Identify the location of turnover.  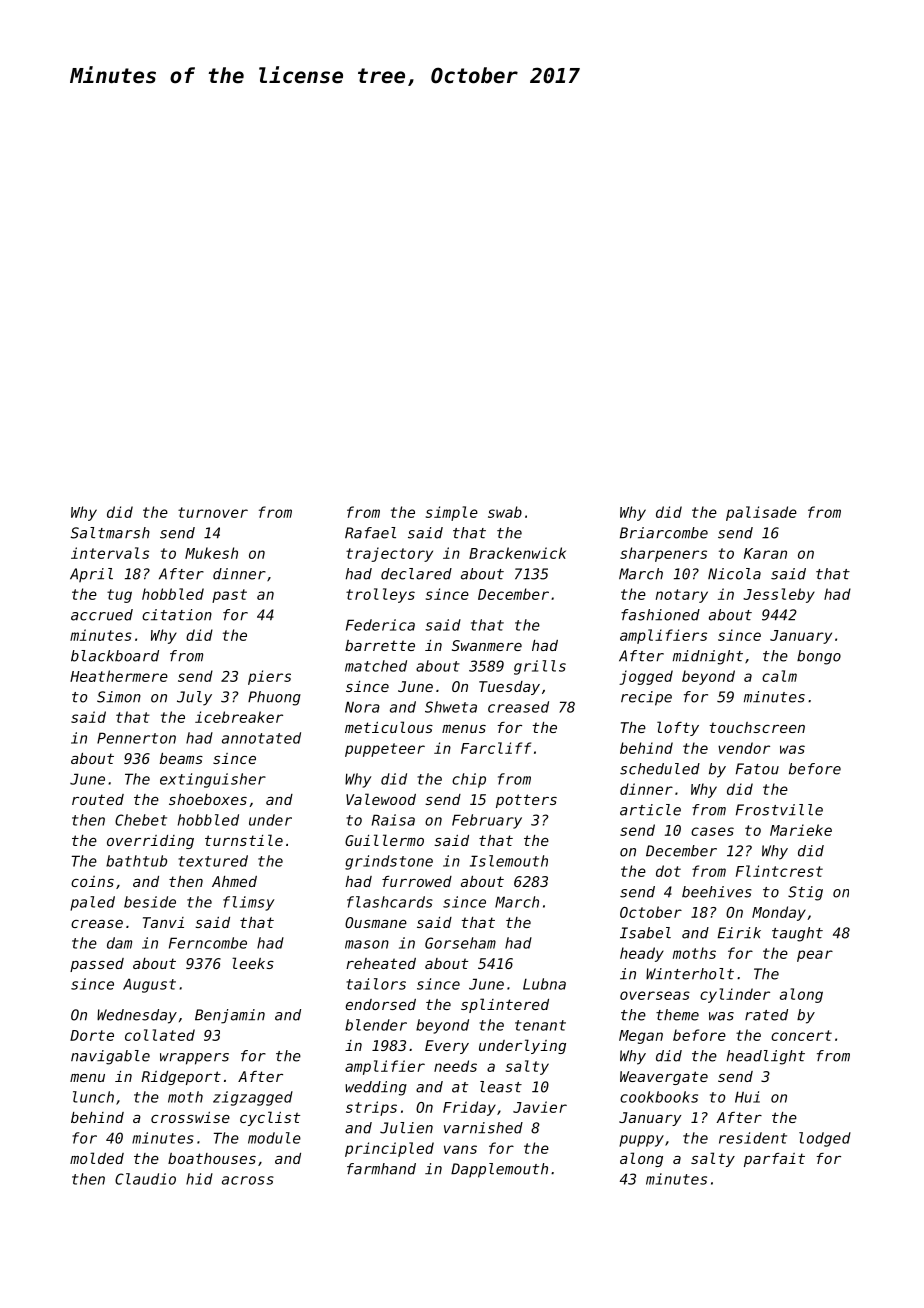
(213, 512).
